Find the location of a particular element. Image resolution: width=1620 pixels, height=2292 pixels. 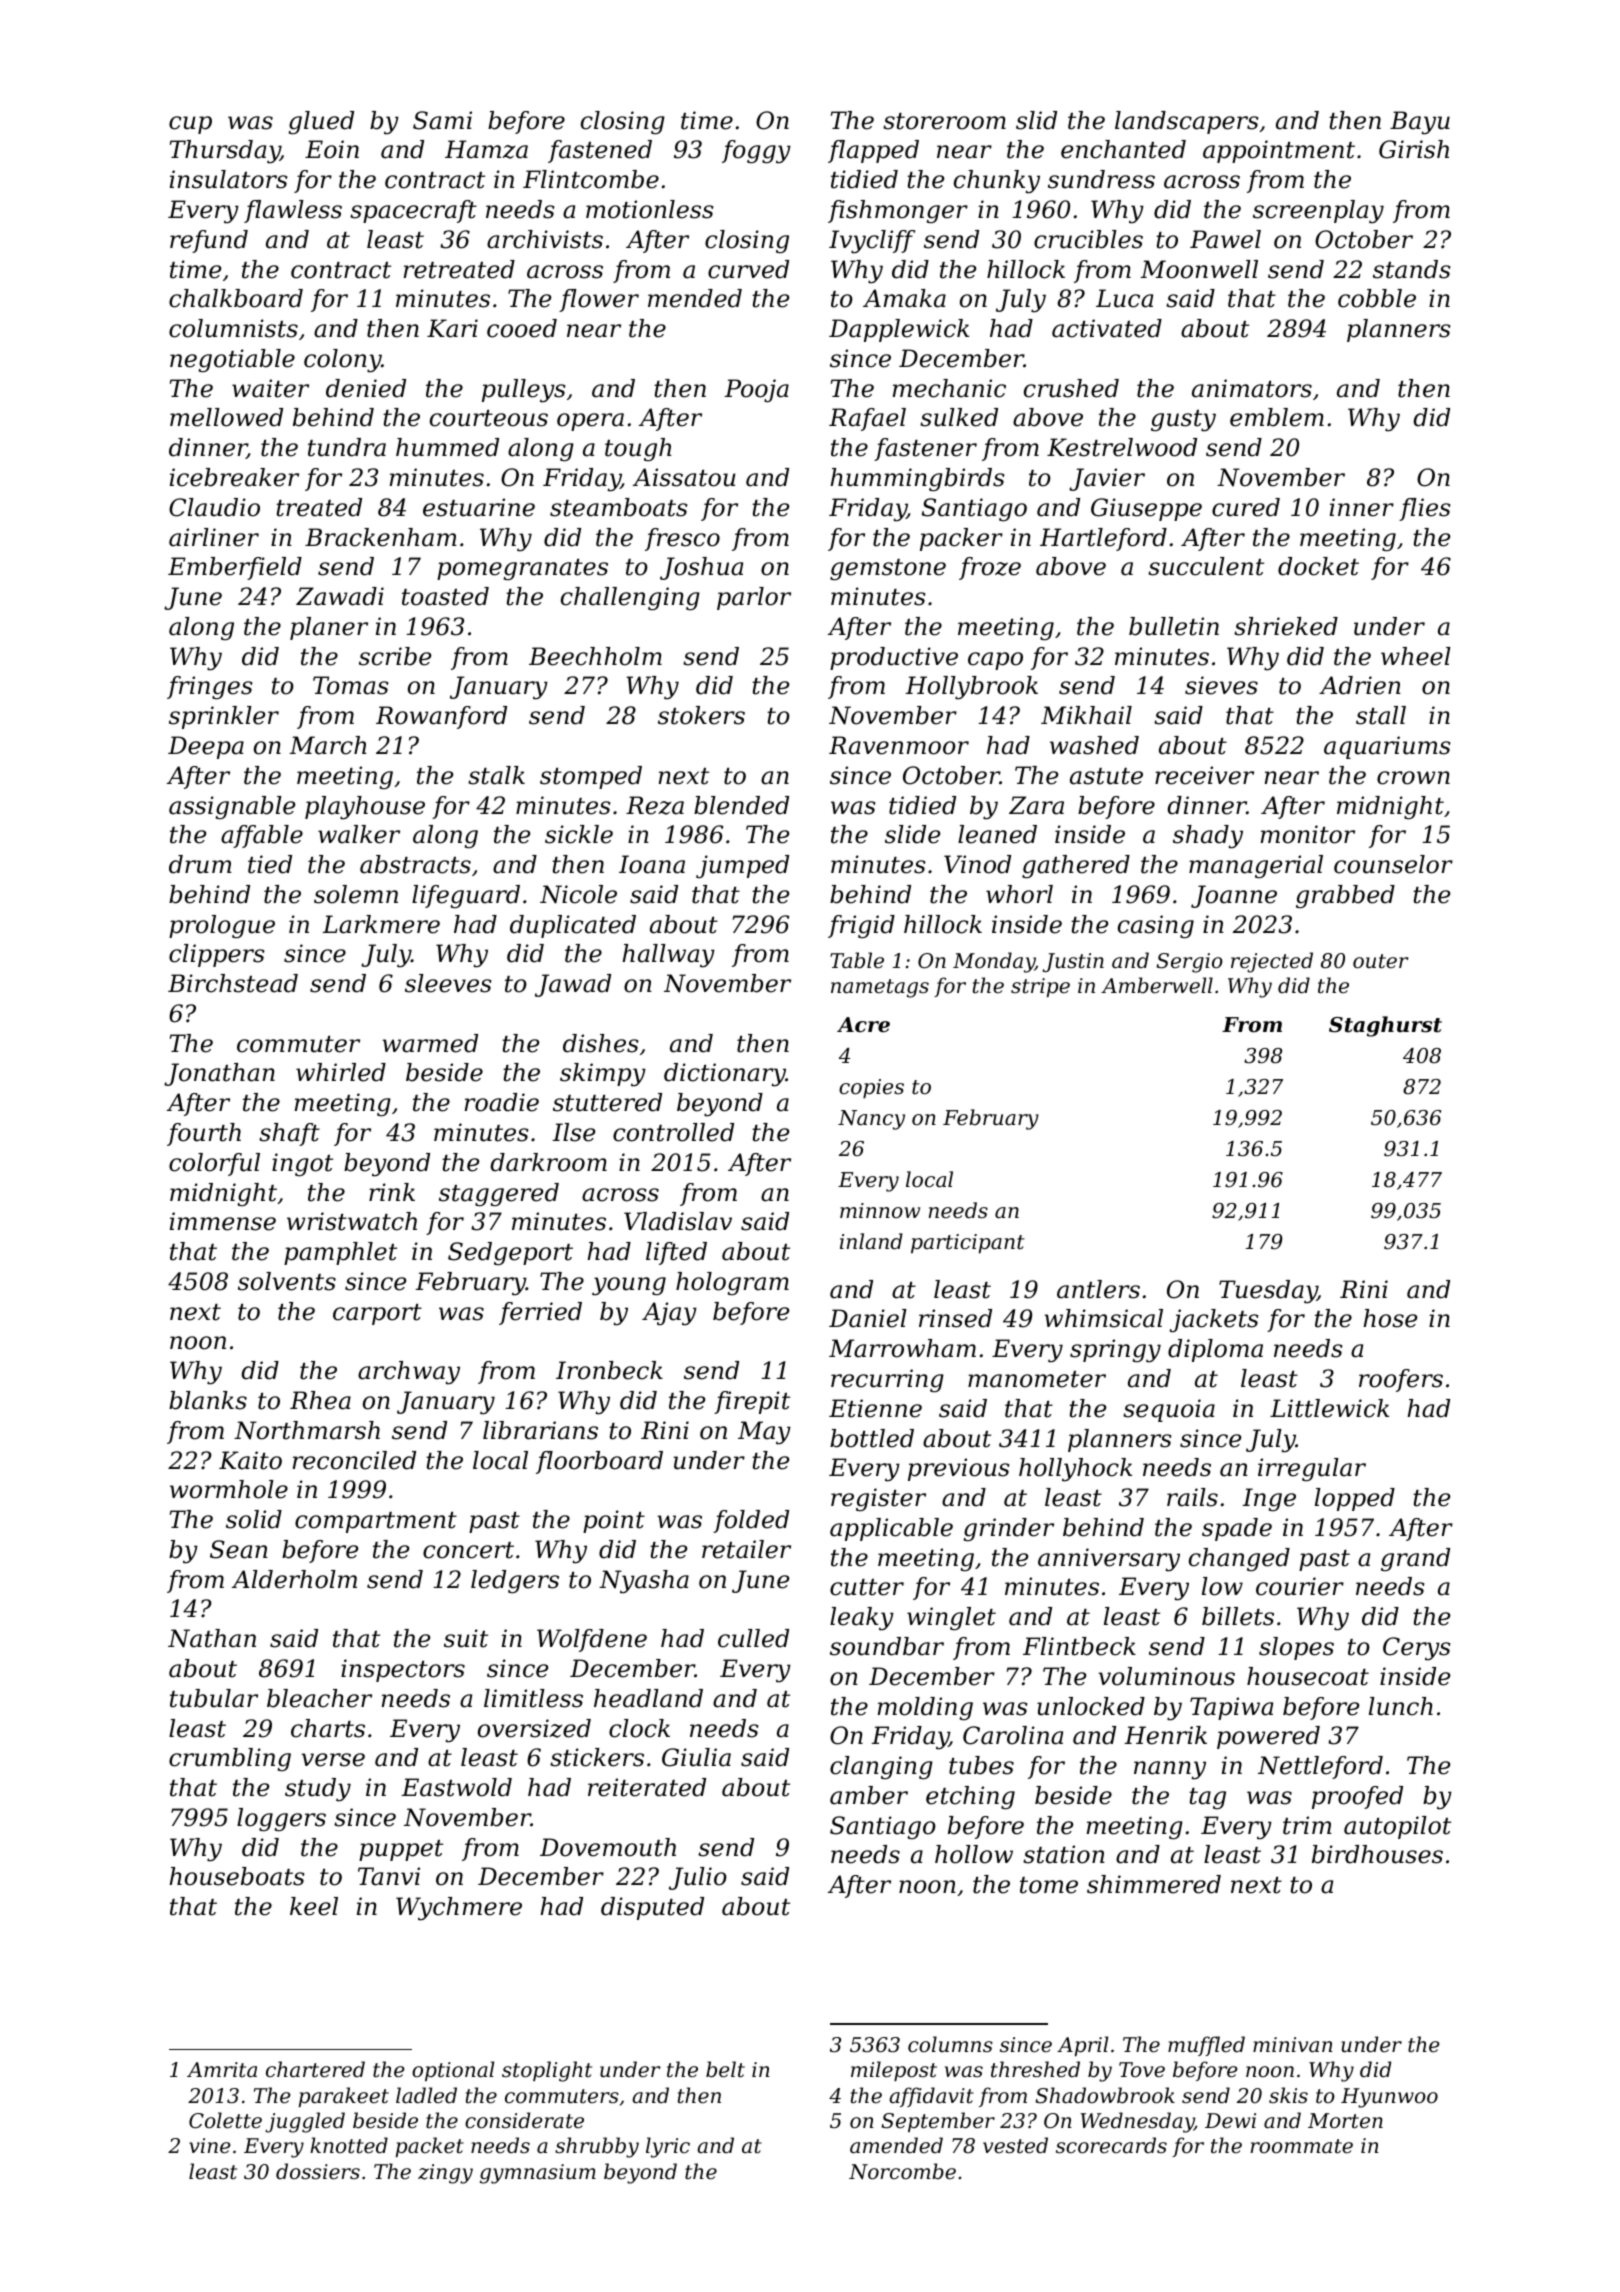

lyric is located at coordinates (668, 2147).
